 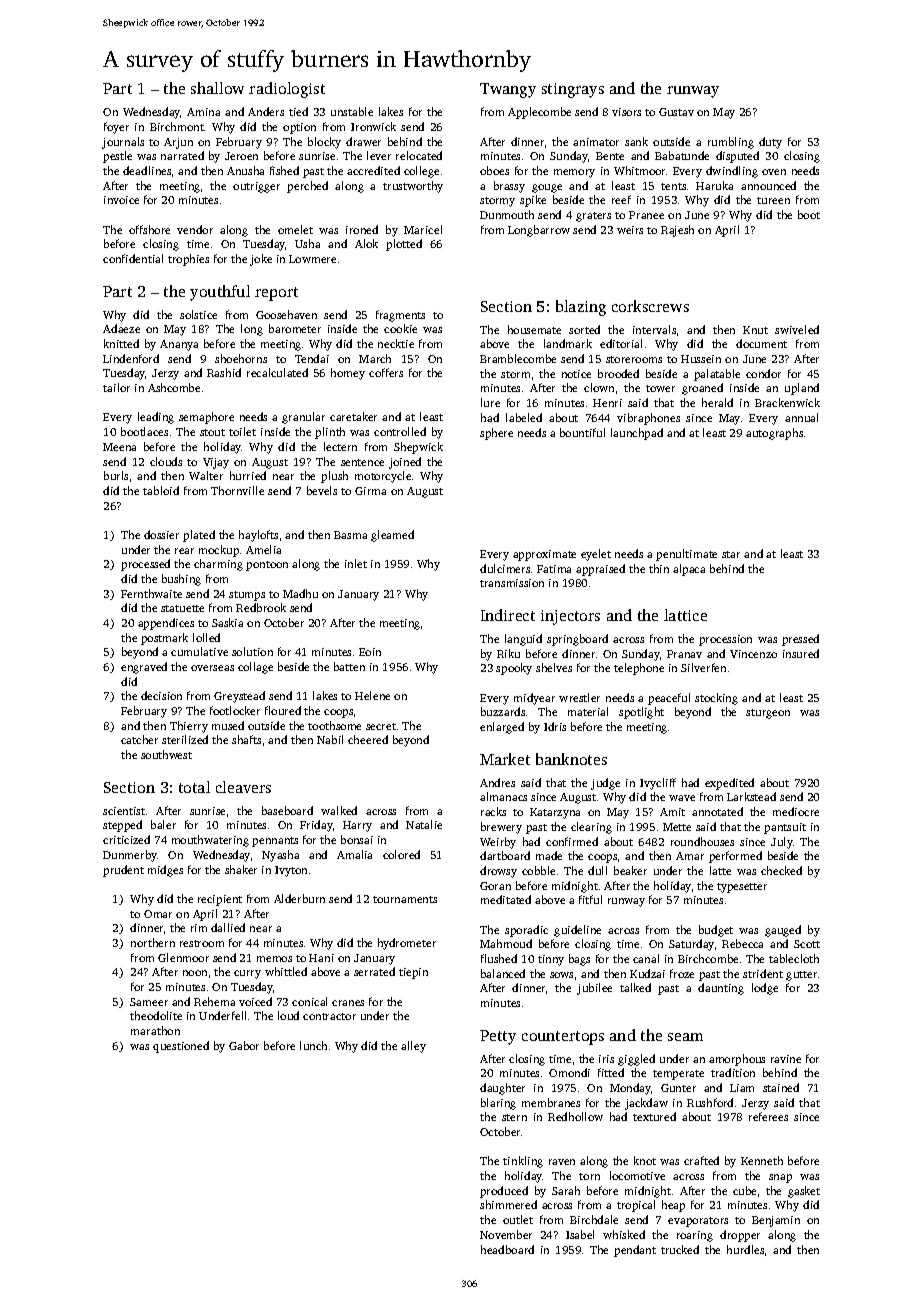 I want to click on thin, so click(x=659, y=568).
